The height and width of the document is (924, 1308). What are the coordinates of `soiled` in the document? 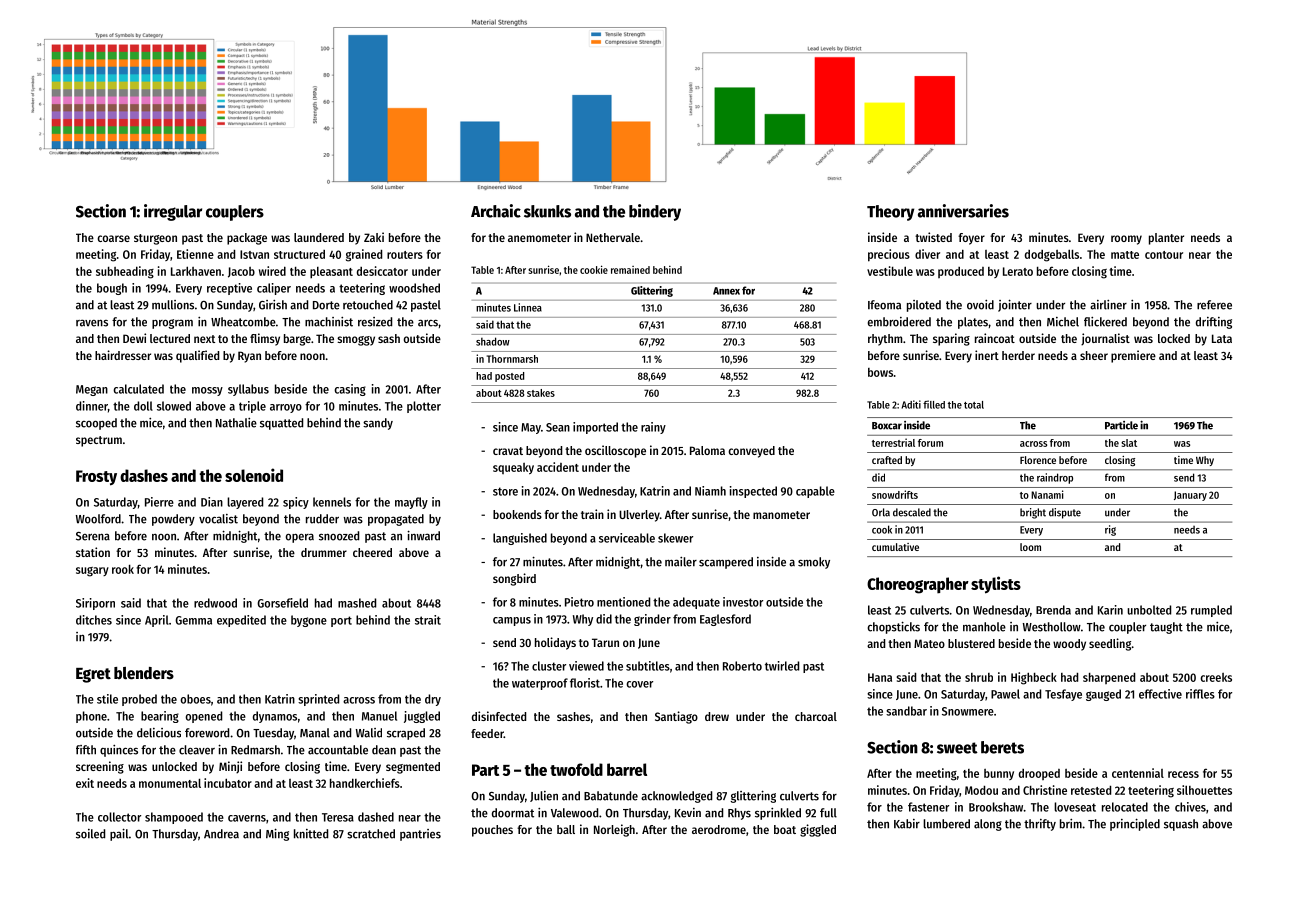 It's located at (90, 834).
